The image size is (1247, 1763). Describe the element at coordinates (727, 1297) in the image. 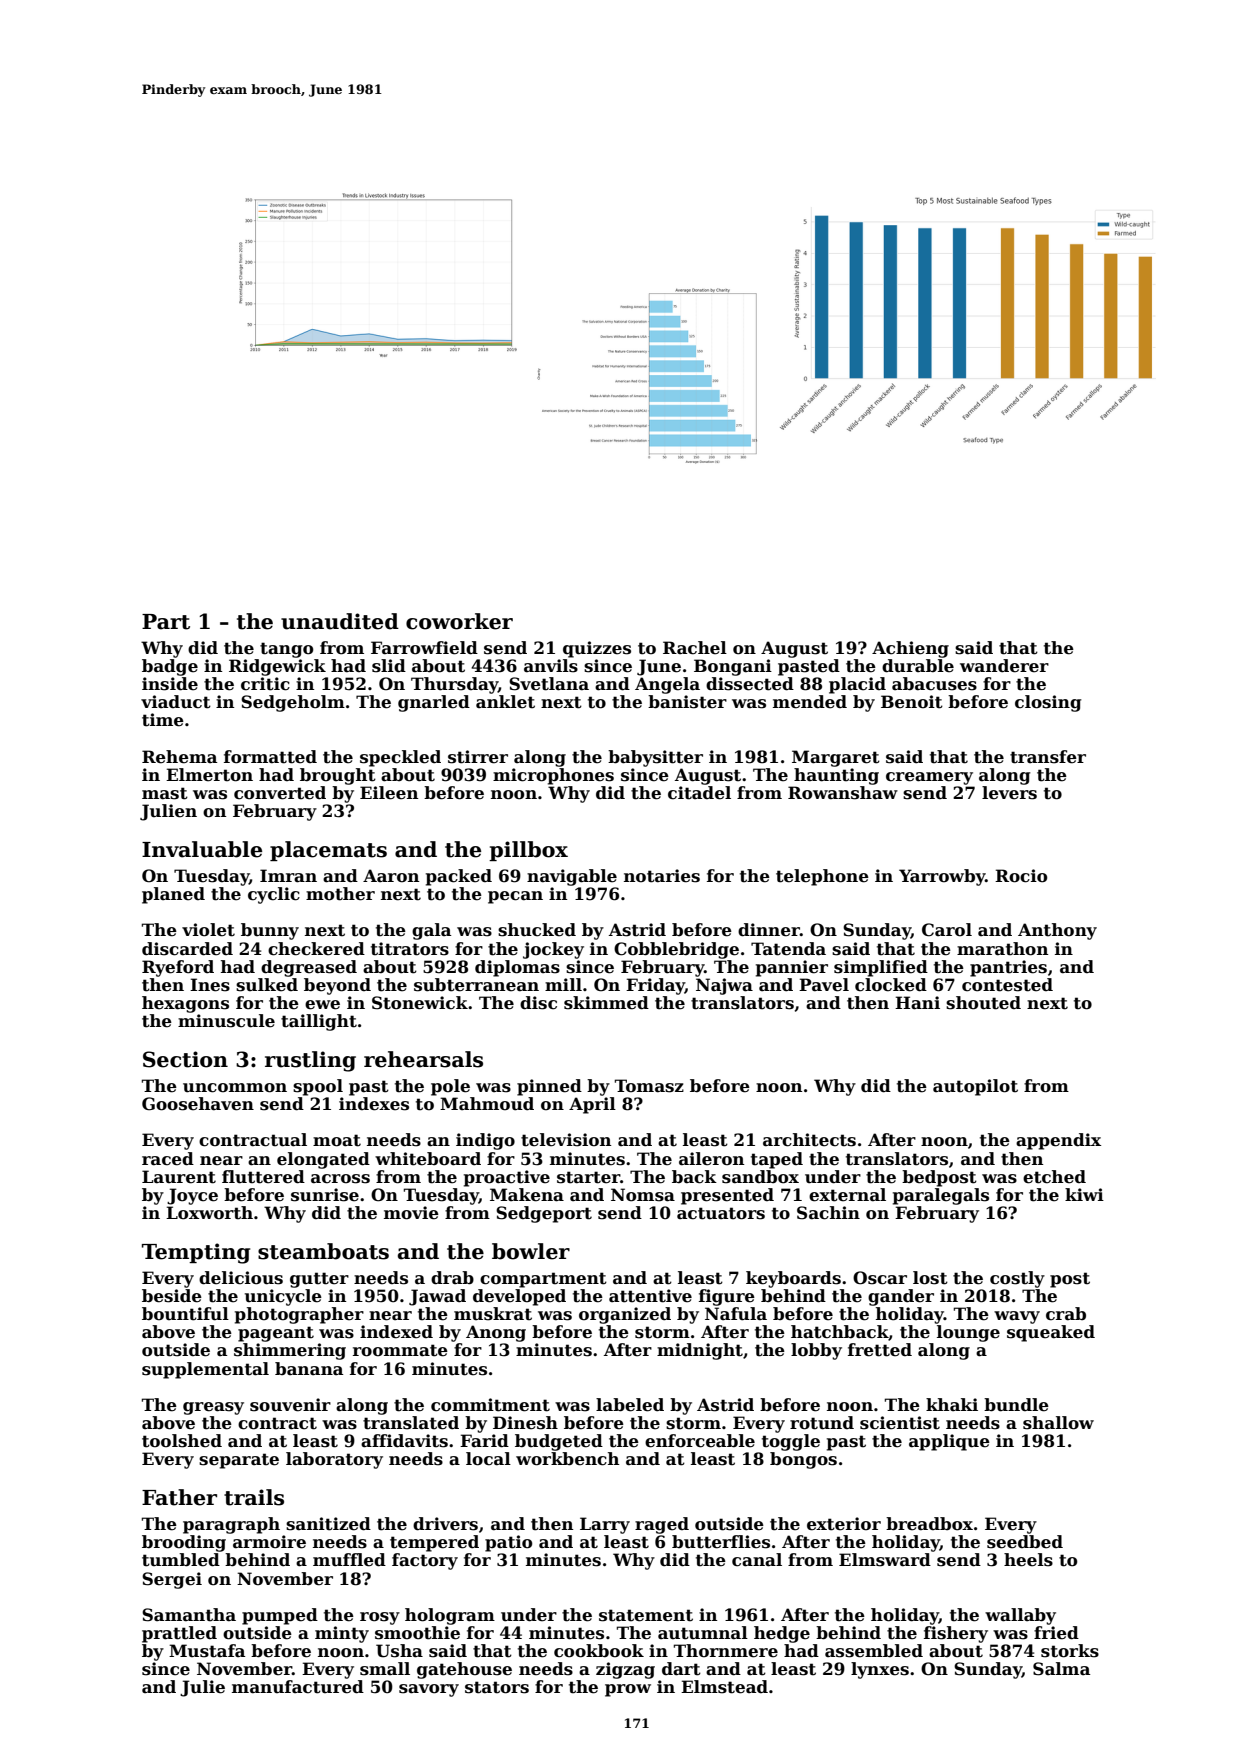

I see `figure` at that location.
